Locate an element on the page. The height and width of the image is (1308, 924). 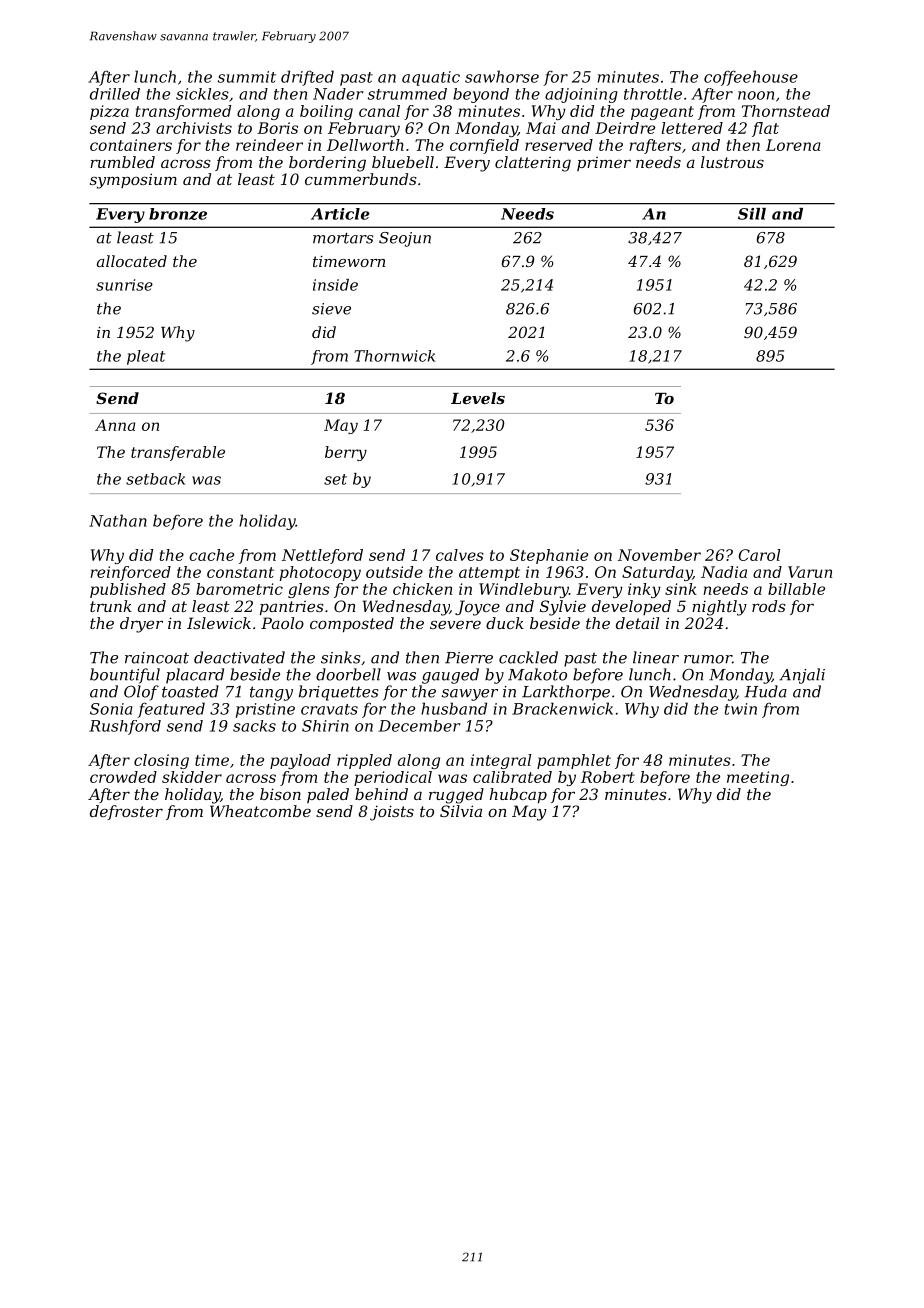
Thornwick is located at coordinates (394, 356).
